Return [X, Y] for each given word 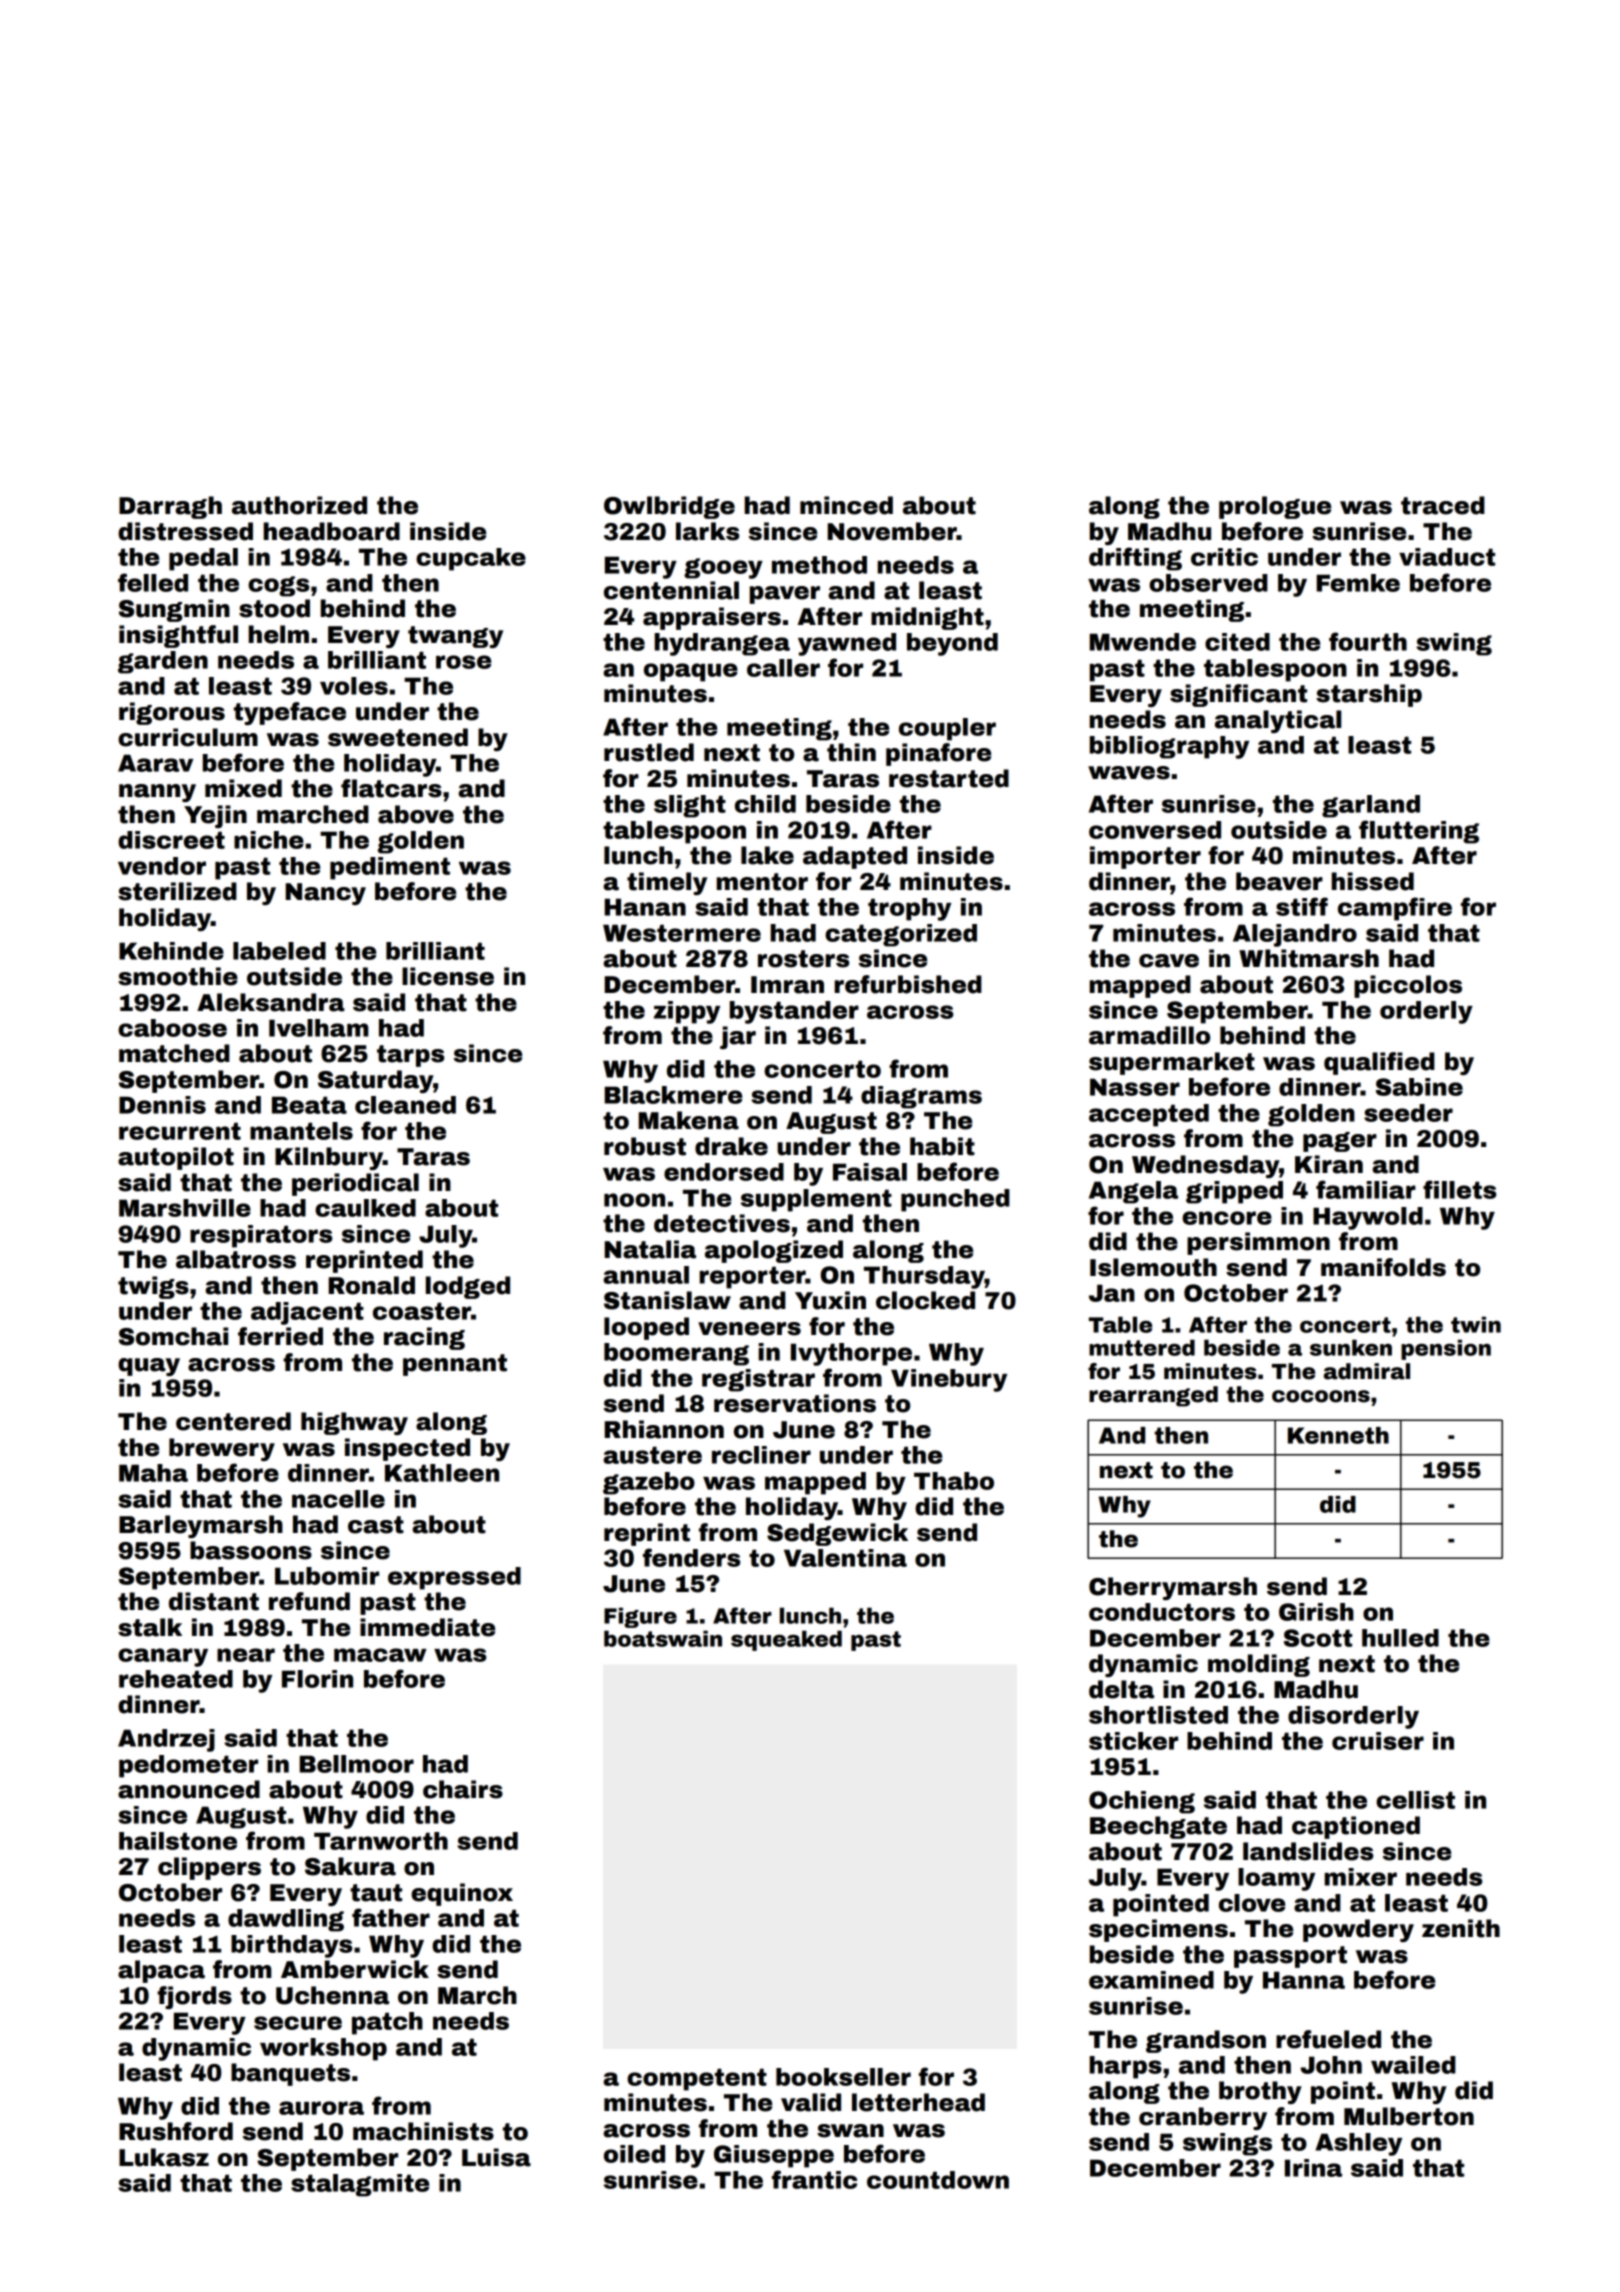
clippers [209, 1868]
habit [942, 1146]
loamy [1276, 1879]
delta [1121, 1689]
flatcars [391, 788]
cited [1237, 642]
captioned [1356, 1827]
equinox [462, 1894]
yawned [847, 644]
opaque [691, 672]
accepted [1149, 1115]
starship [1369, 695]
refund [309, 1601]
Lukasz [164, 2157]
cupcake [471, 559]
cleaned [405, 1105]
